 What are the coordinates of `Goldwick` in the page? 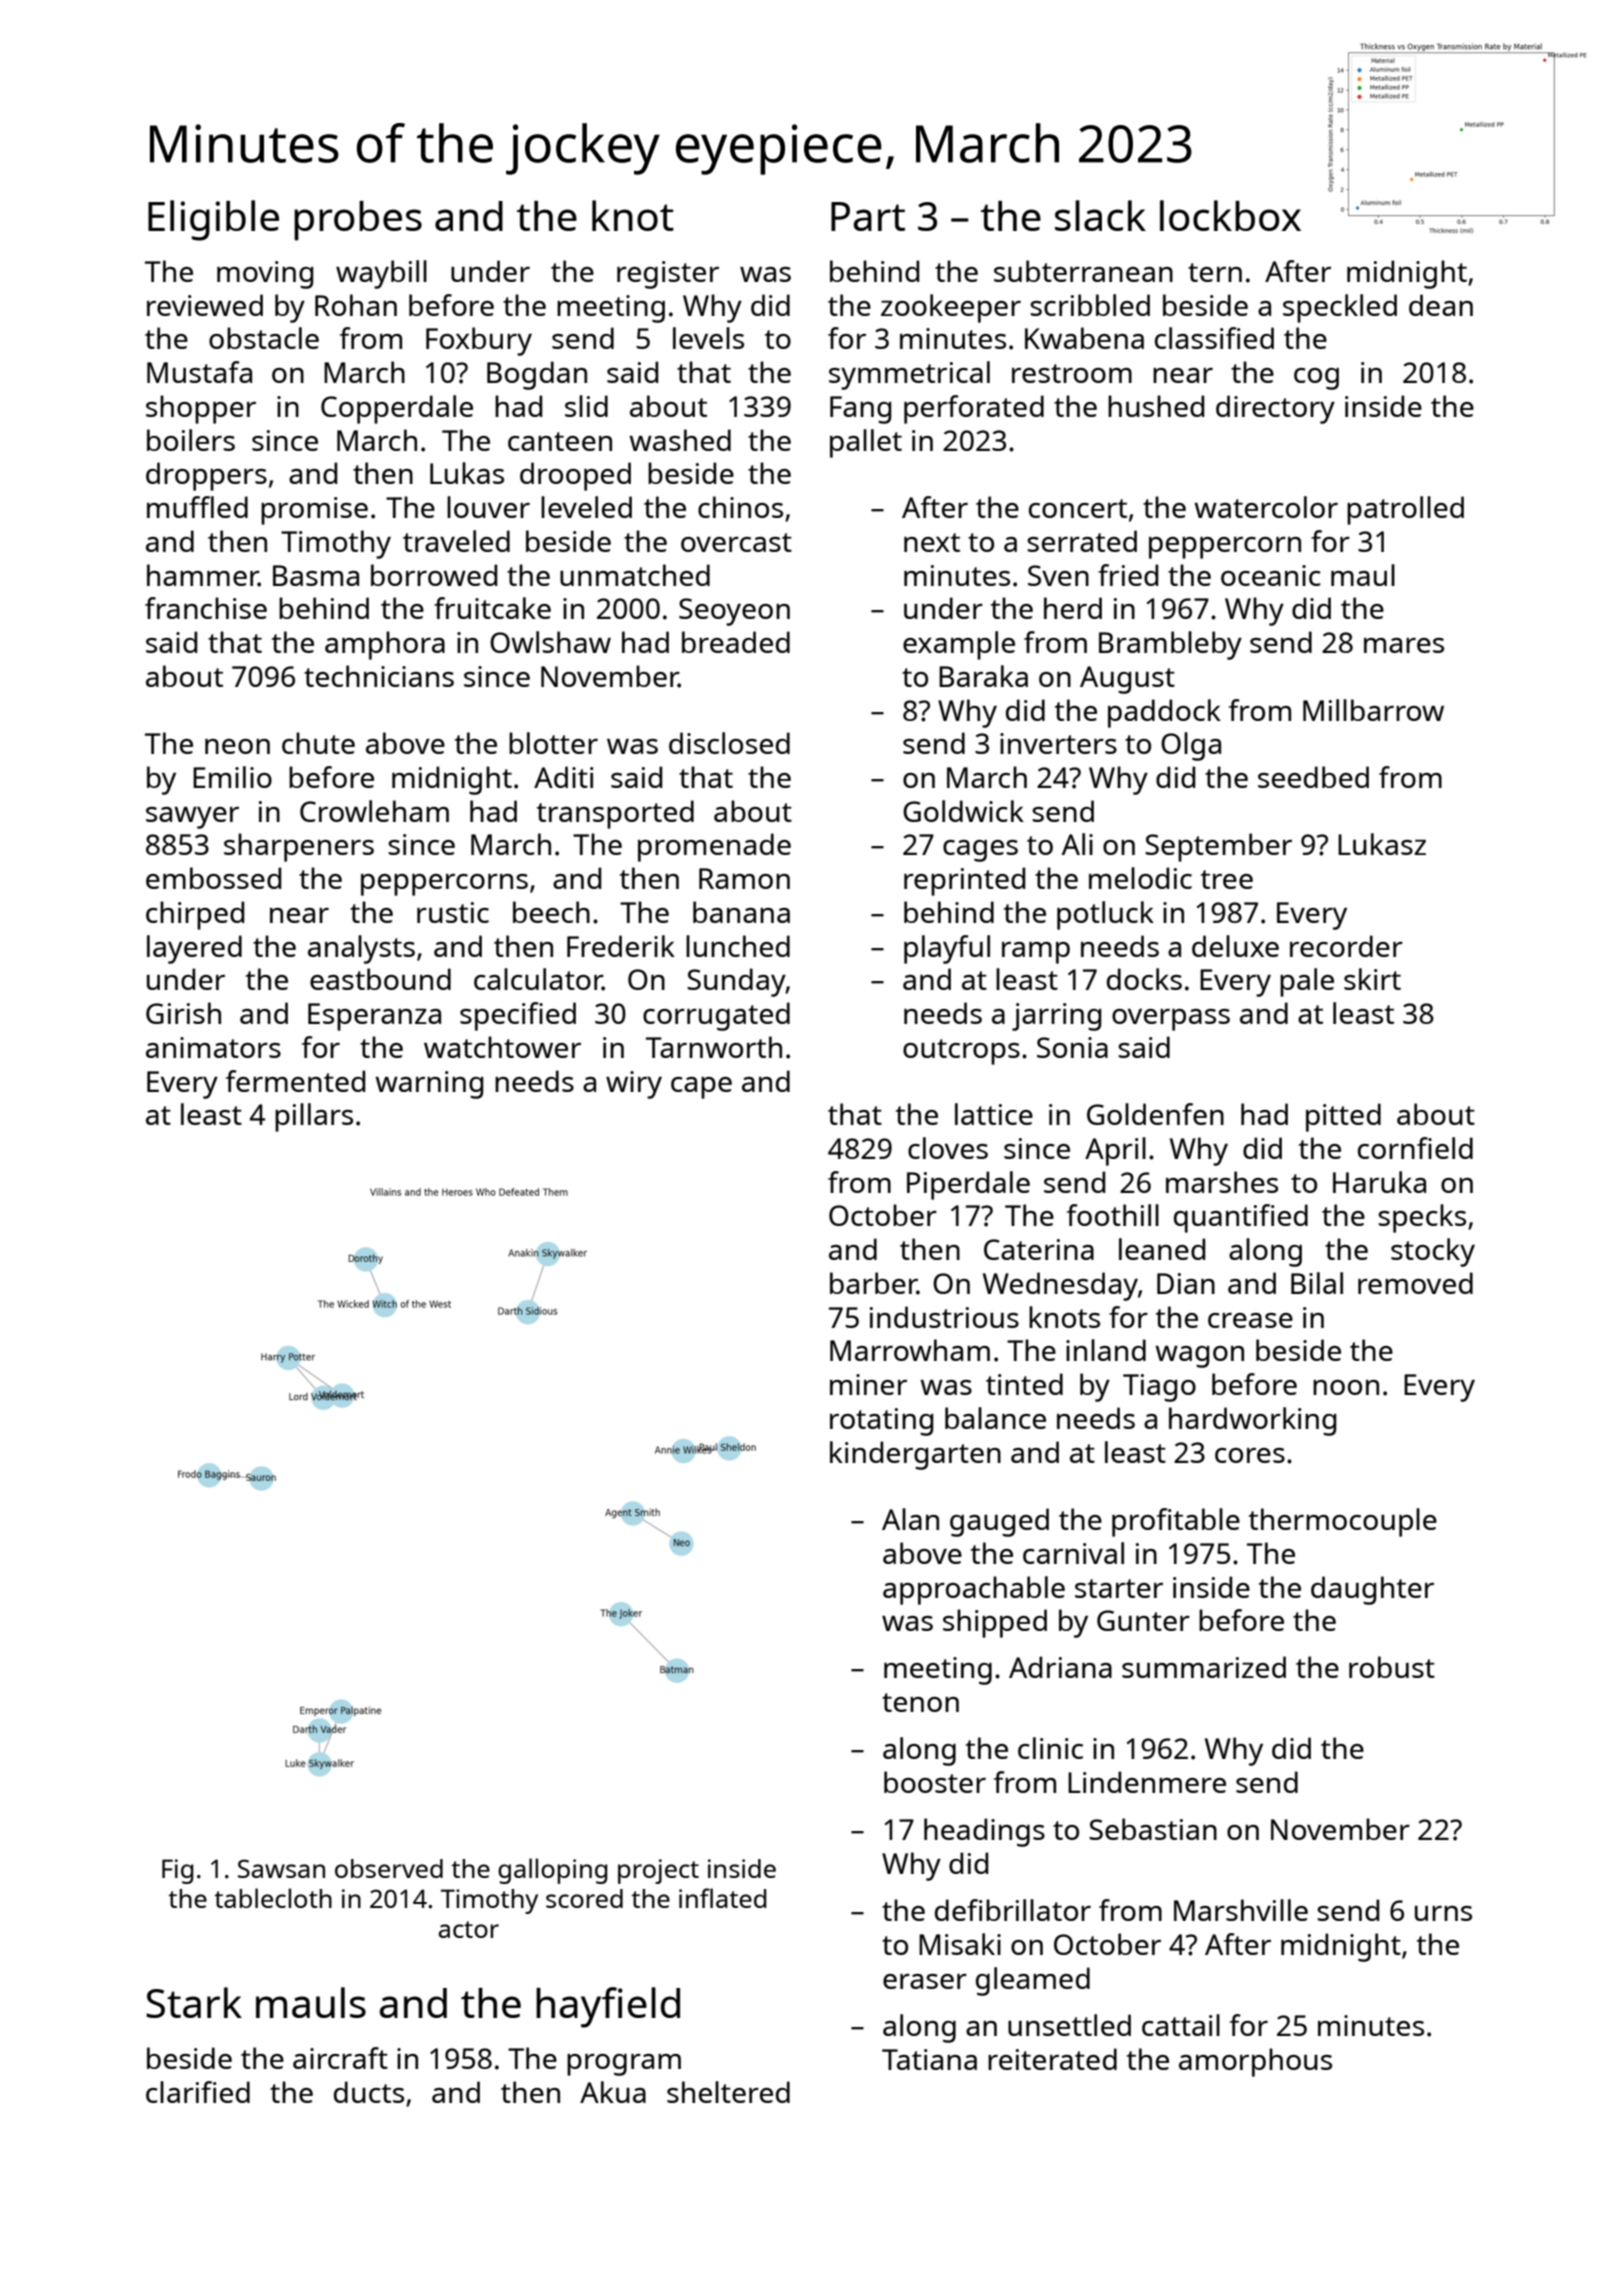 It's located at (963, 811).
